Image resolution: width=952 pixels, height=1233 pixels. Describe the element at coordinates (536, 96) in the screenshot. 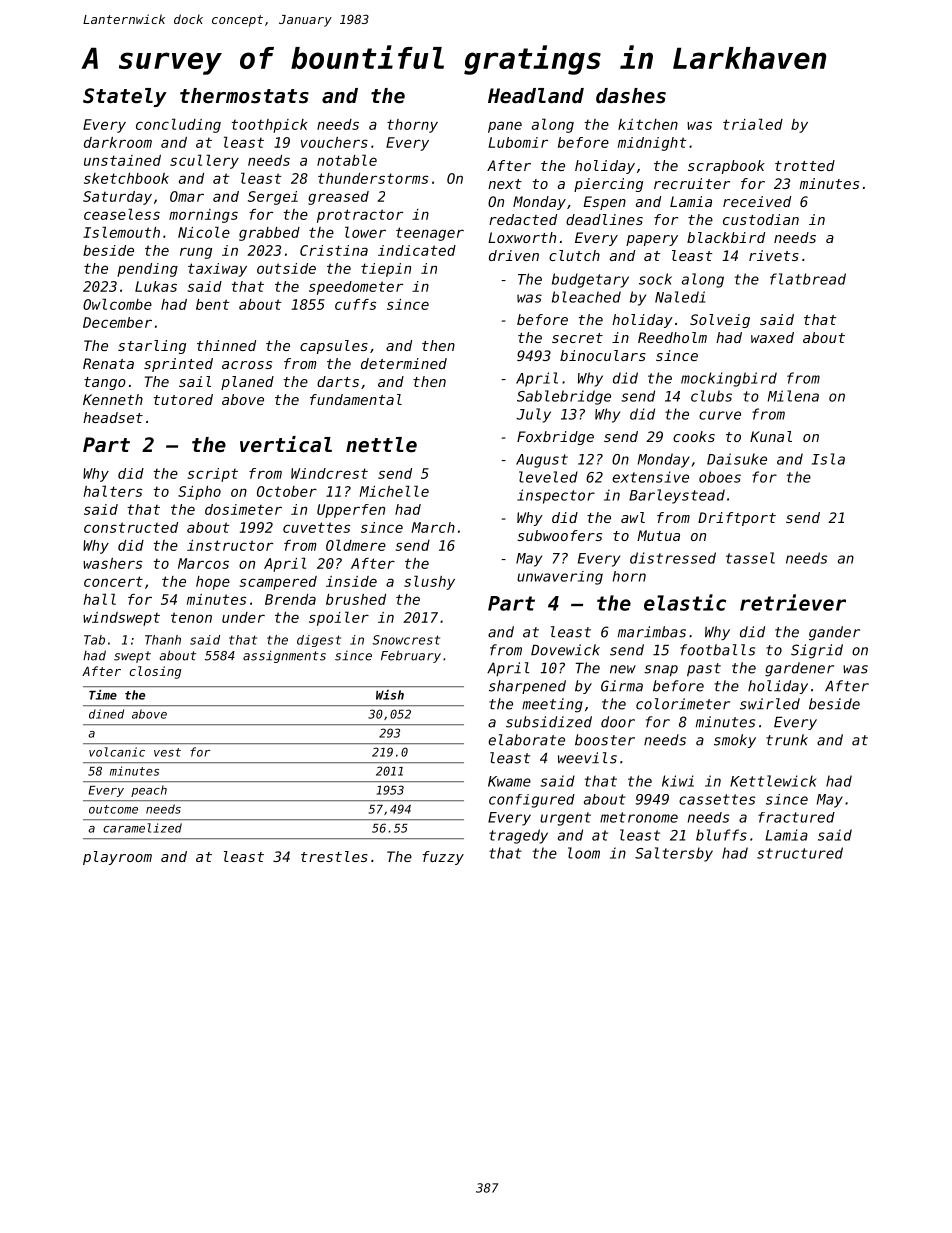

I see `Headland` at that location.
